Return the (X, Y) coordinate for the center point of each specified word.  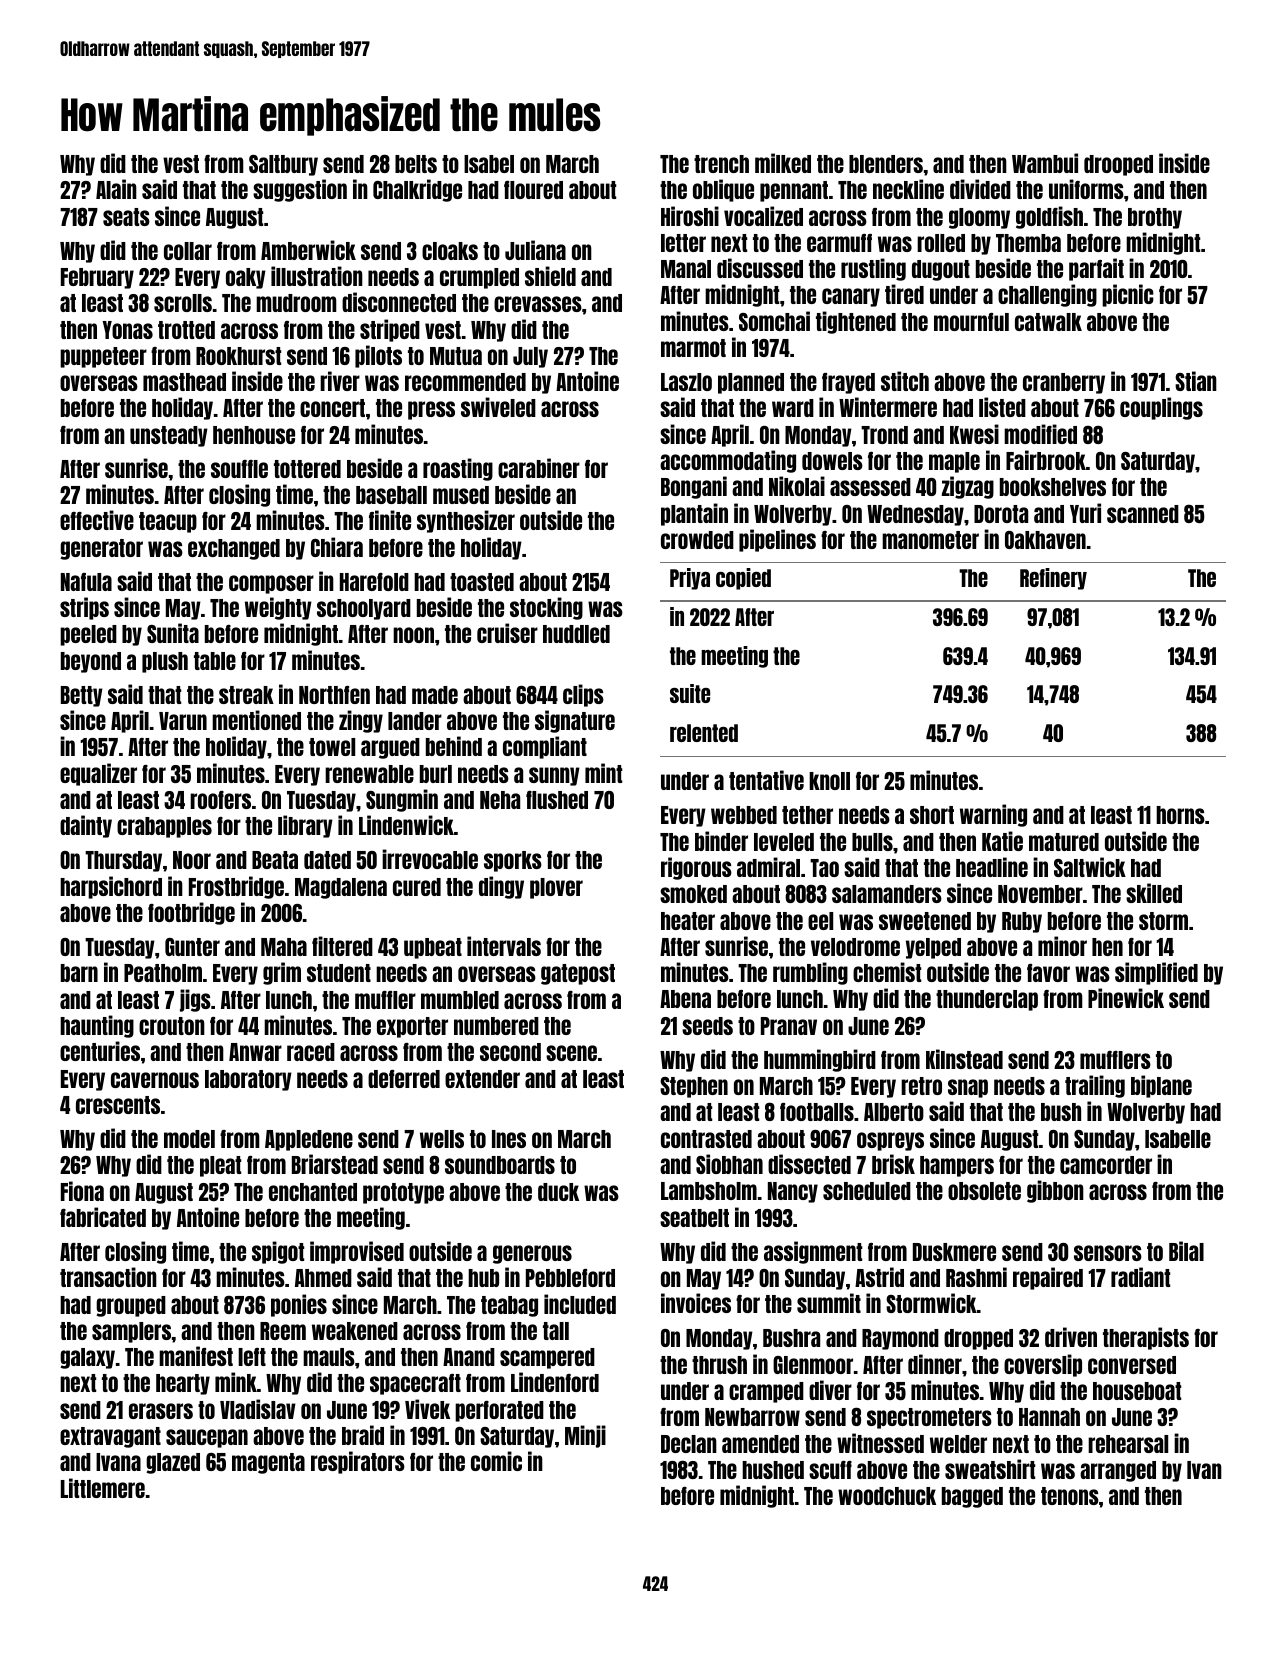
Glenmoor (813, 1365)
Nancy (793, 1192)
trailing (1095, 1086)
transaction (108, 1277)
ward (793, 408)
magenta (268, 1463)
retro (921, 1086)
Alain (116, 189)
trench (721, 164)
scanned (1143, 514)
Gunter (192, 947)
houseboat (1137, 1391)
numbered (496, 1026)
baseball (391, 495)
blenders (886, 164)
